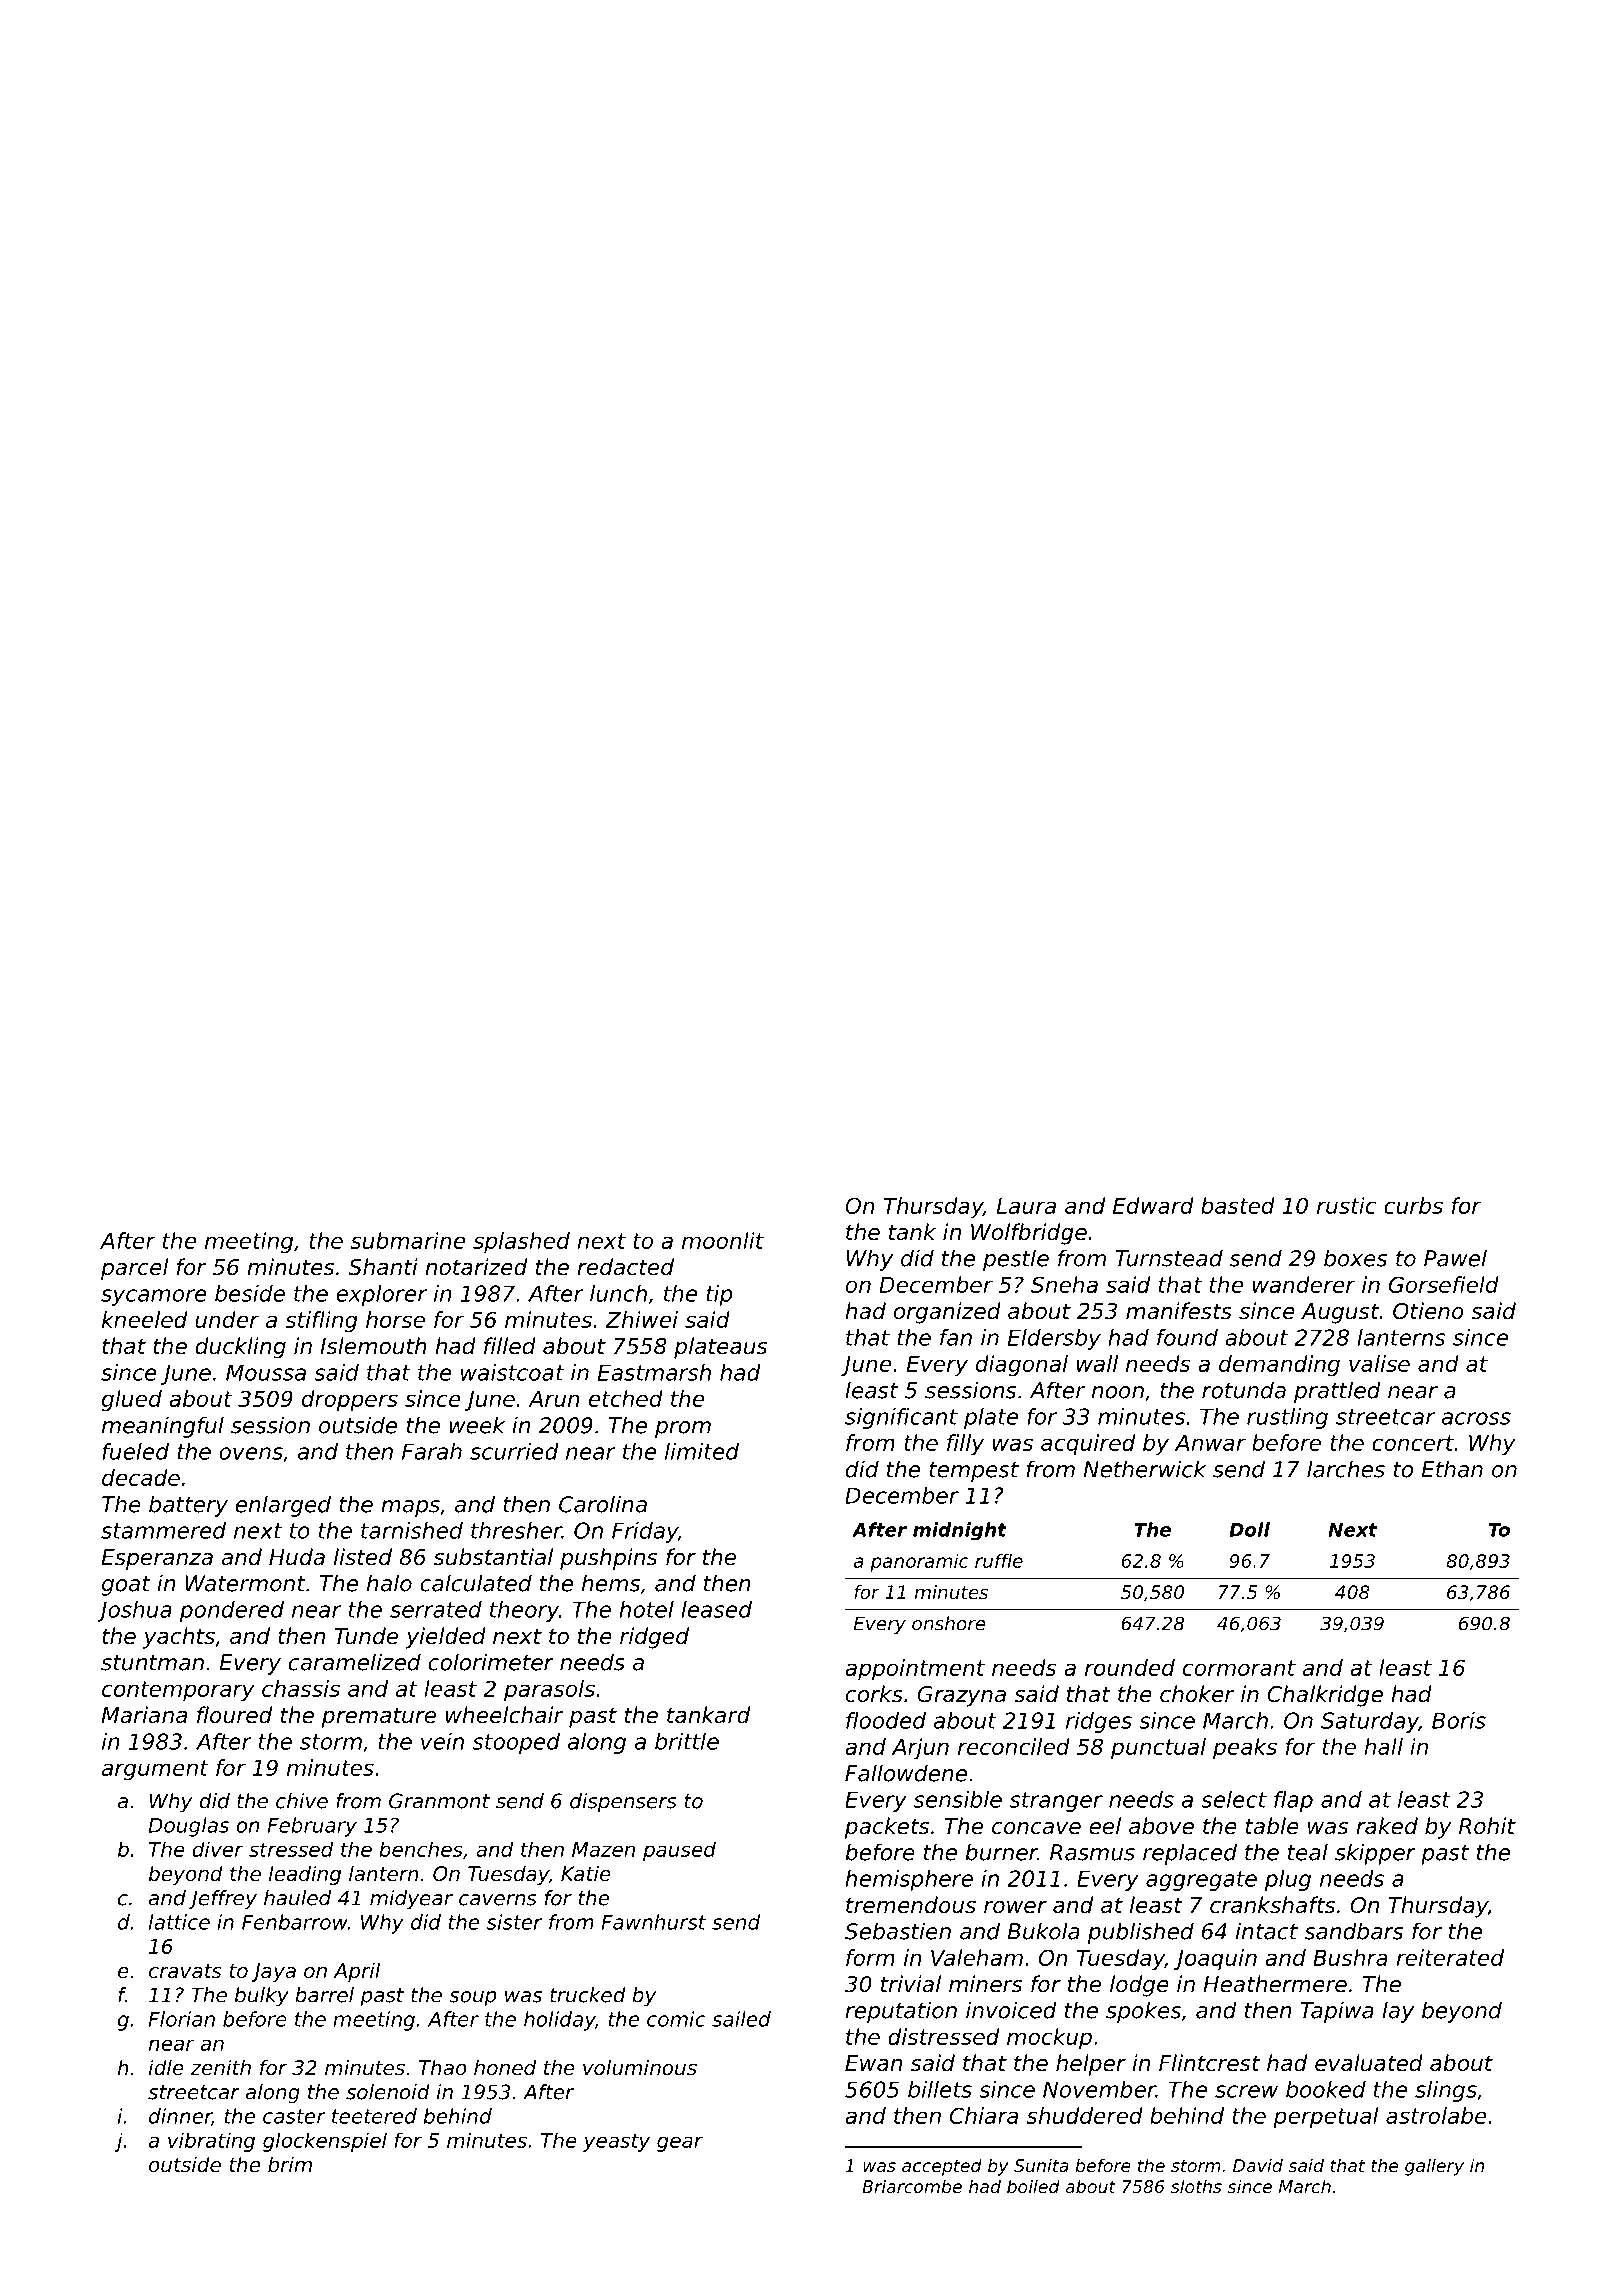 This image has width=1620, height=2292. Describe the element at coordinates (1288, 1880) in the image. I see `plug` at that location.
